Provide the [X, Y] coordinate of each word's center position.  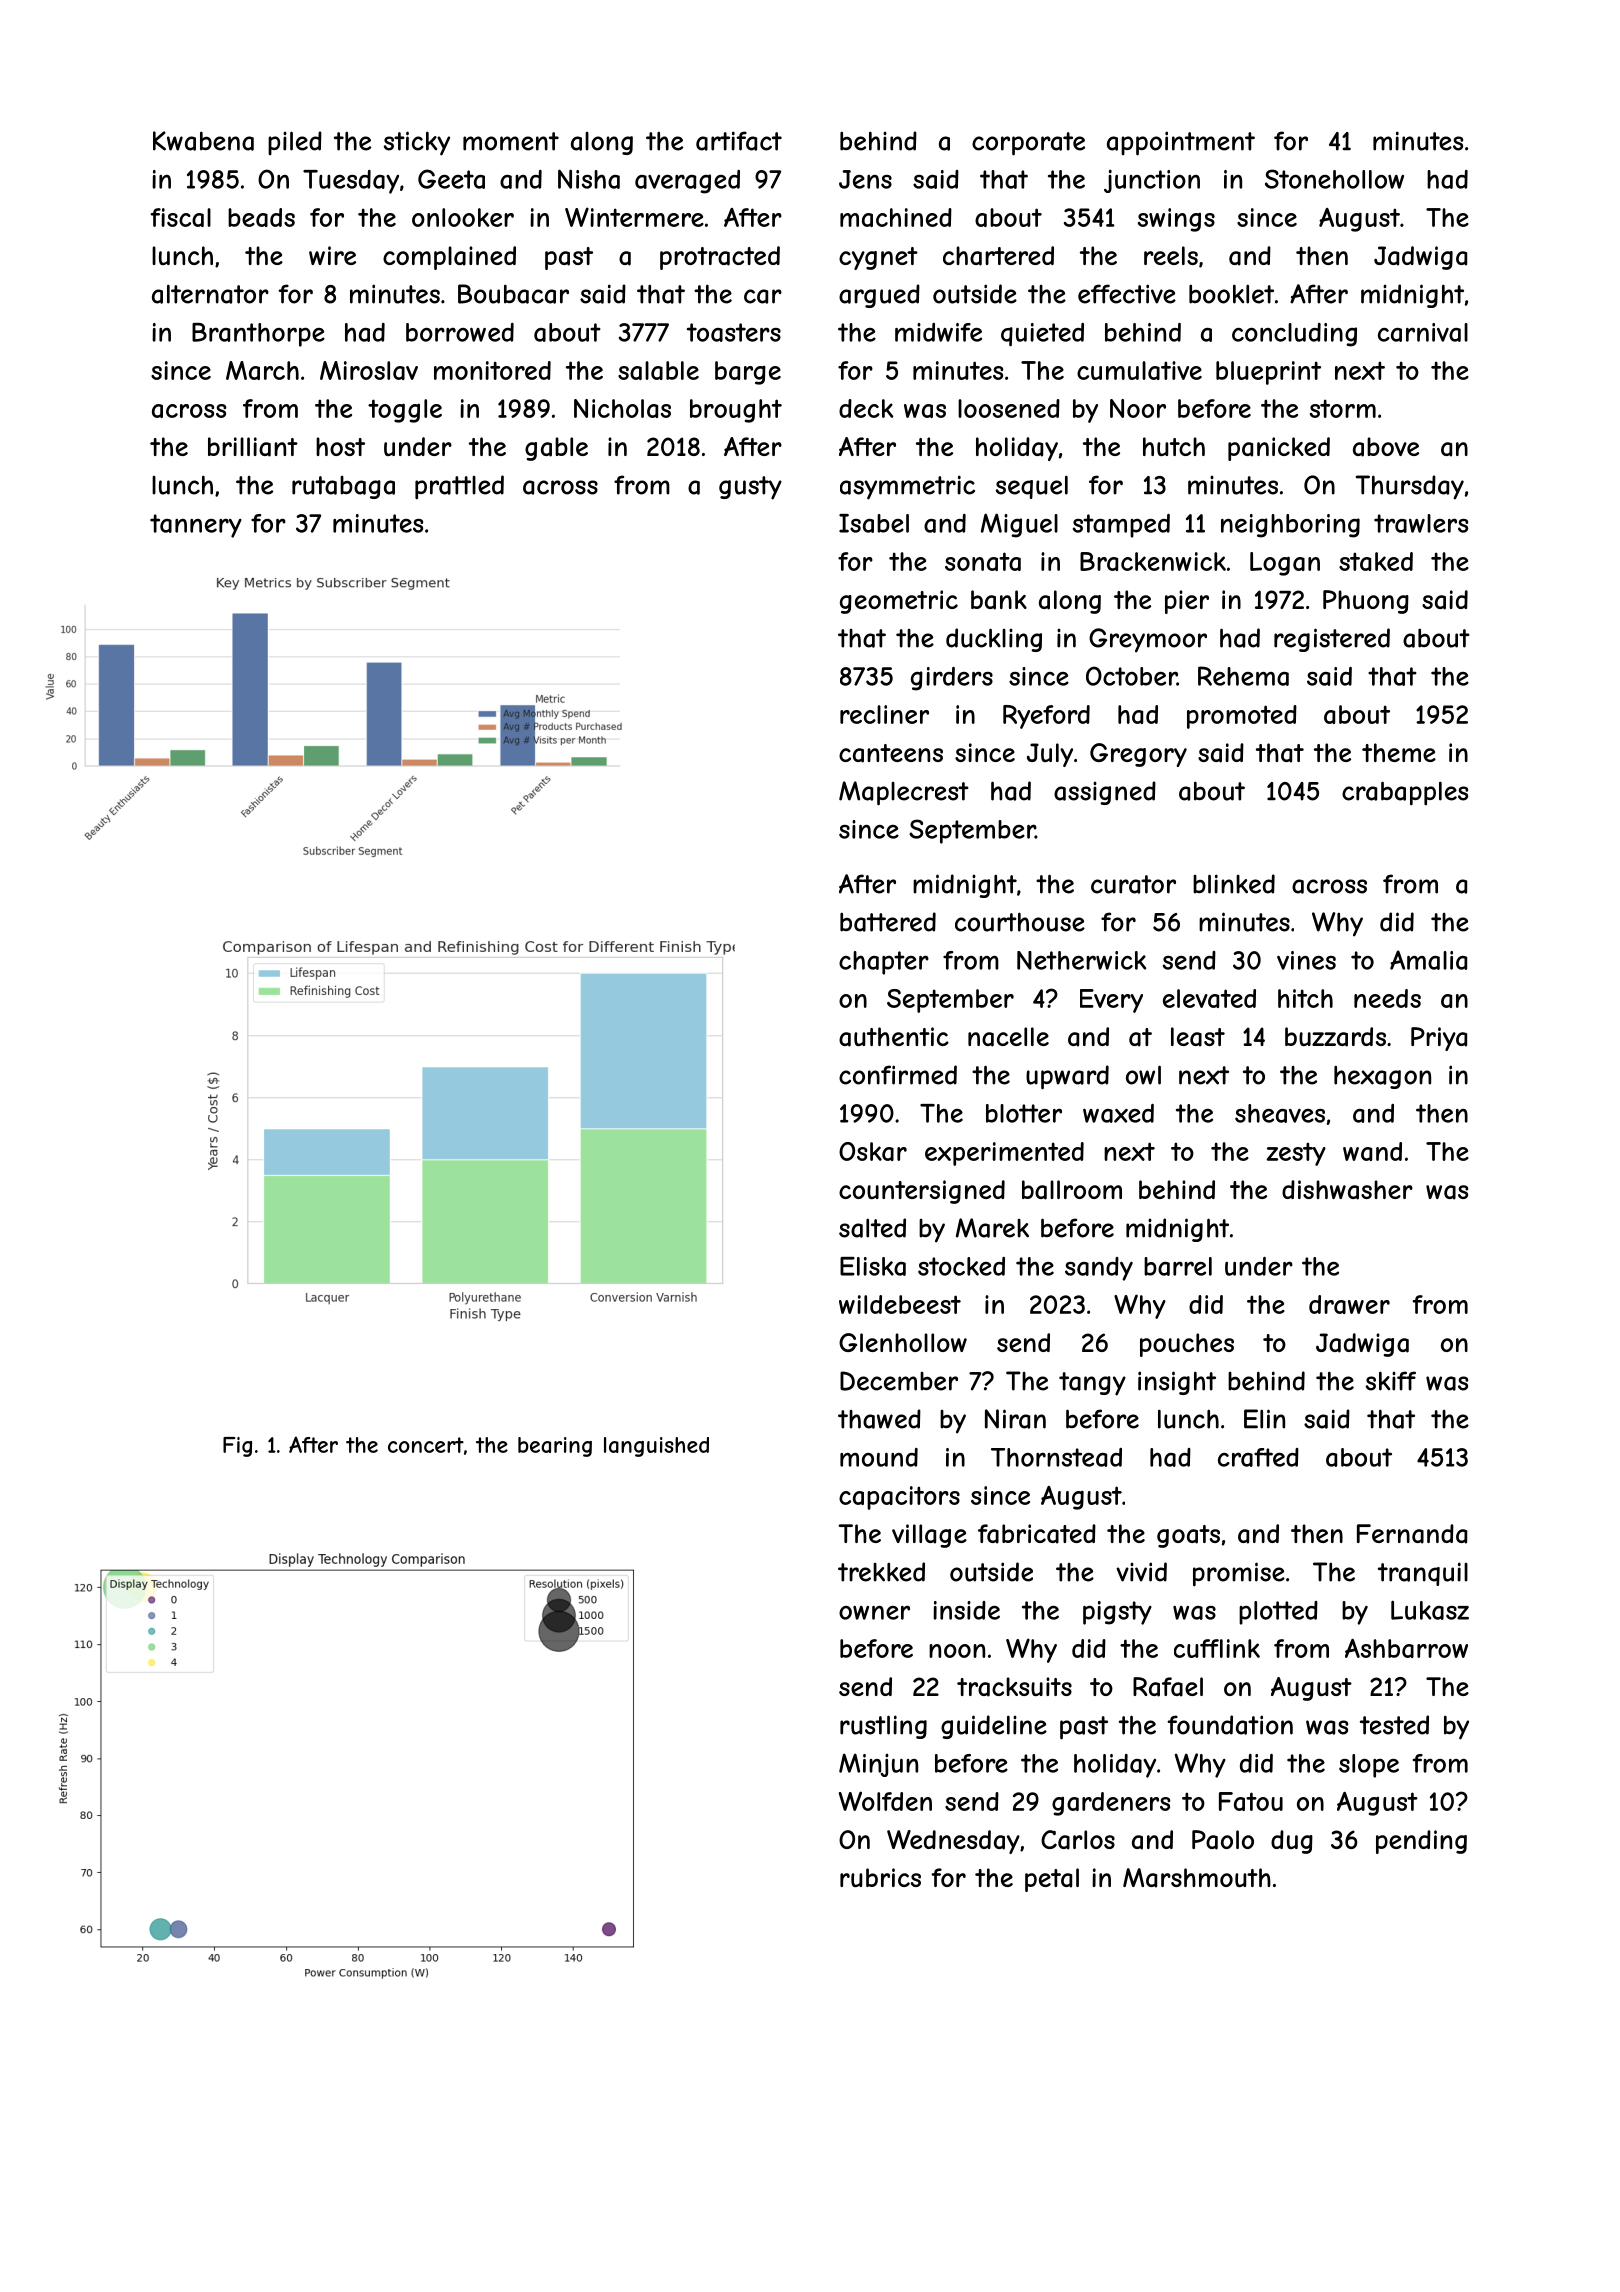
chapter [884, 963]
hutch [1174, 446]
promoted [1242, 717]
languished [656, 1447]
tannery [196, 526]
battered [888, 922]
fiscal [180, 217]
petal [1052, 1880]
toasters [734, 332]
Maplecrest [904, 793]
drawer [1349, 1304]
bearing [555, 1447]
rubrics [880, 1877]
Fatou [1251, 1801]
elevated [1209, 998]
